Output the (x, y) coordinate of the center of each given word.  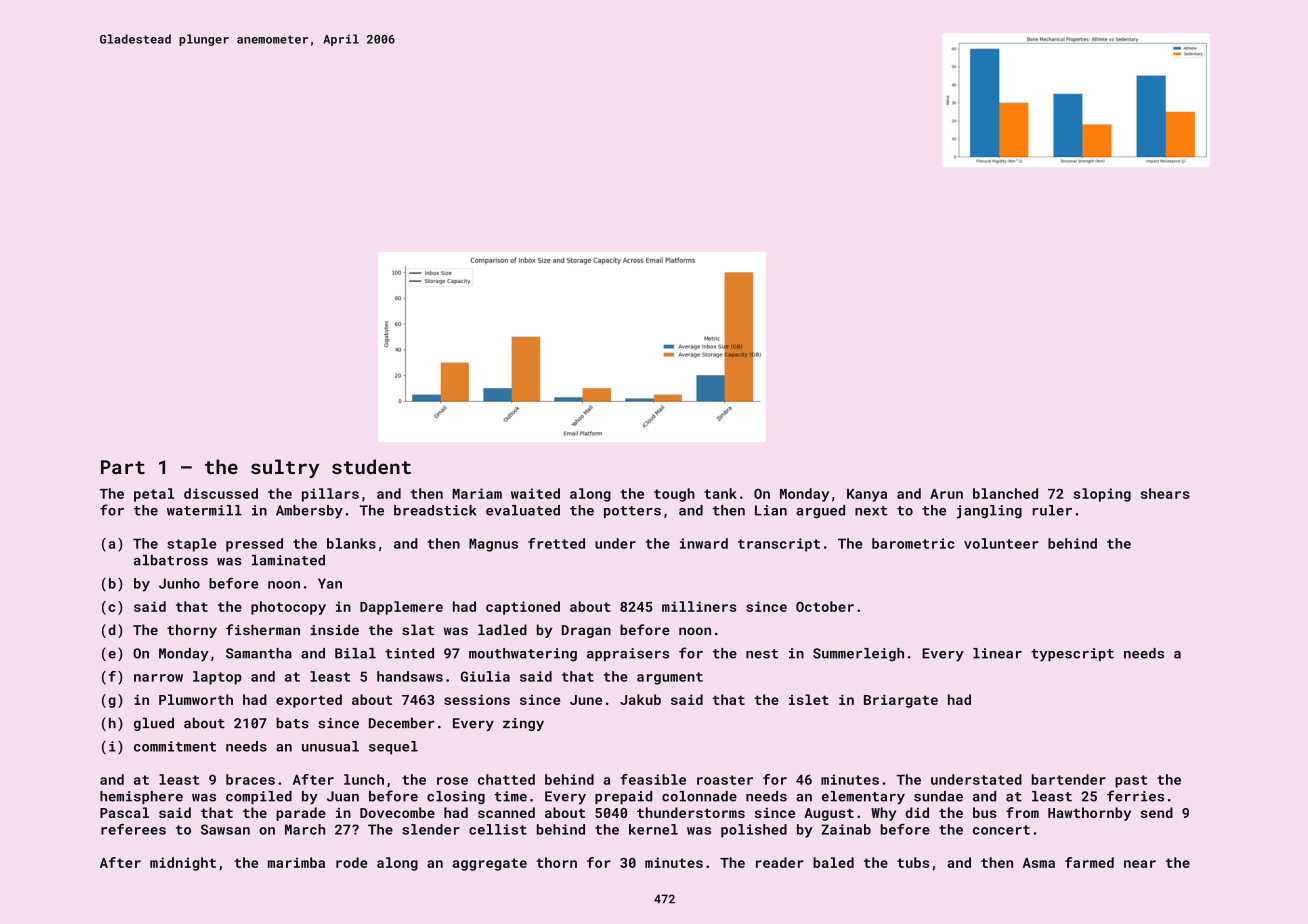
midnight (183, 864)
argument (670, 678)
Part (123, 467)
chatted (506, 779)
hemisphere (141, 797)
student (371, 466)
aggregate (489, 864)
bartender (1069, 779)
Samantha (259, 653)
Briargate (901, 701)
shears (1165, 493)
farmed (1089, 862)
